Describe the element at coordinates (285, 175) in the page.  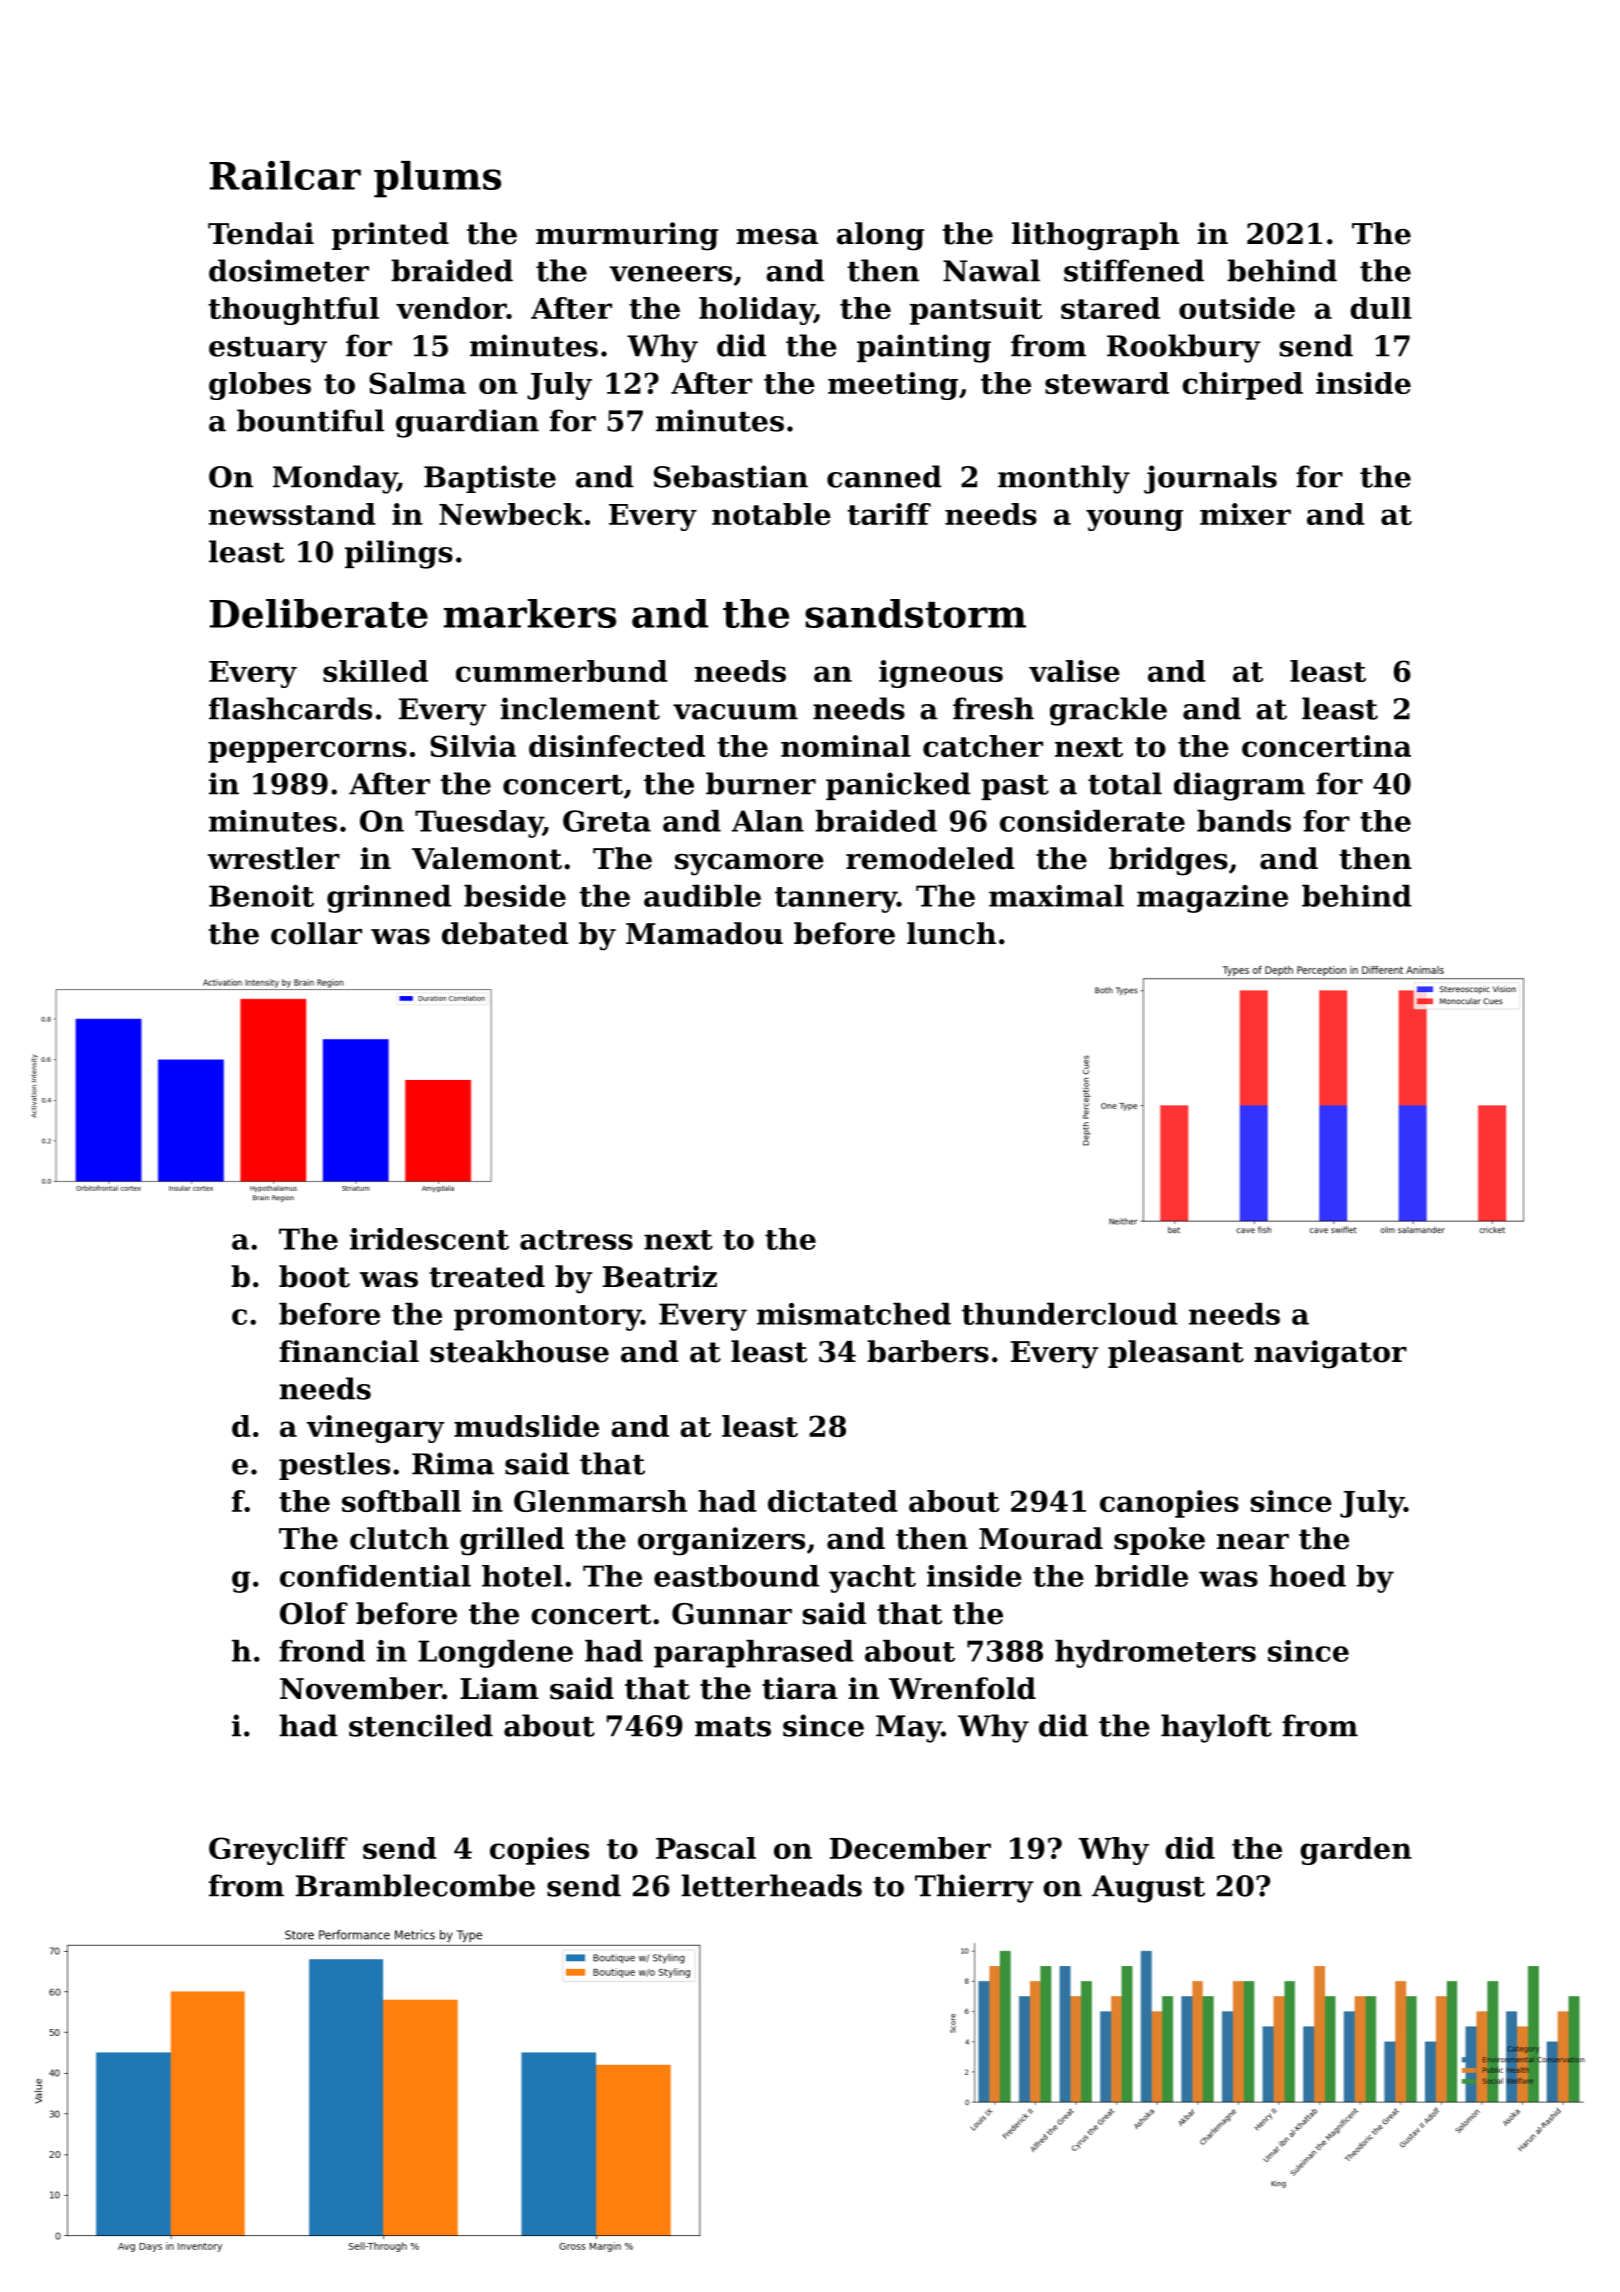
I see `Railcar` at that location.
